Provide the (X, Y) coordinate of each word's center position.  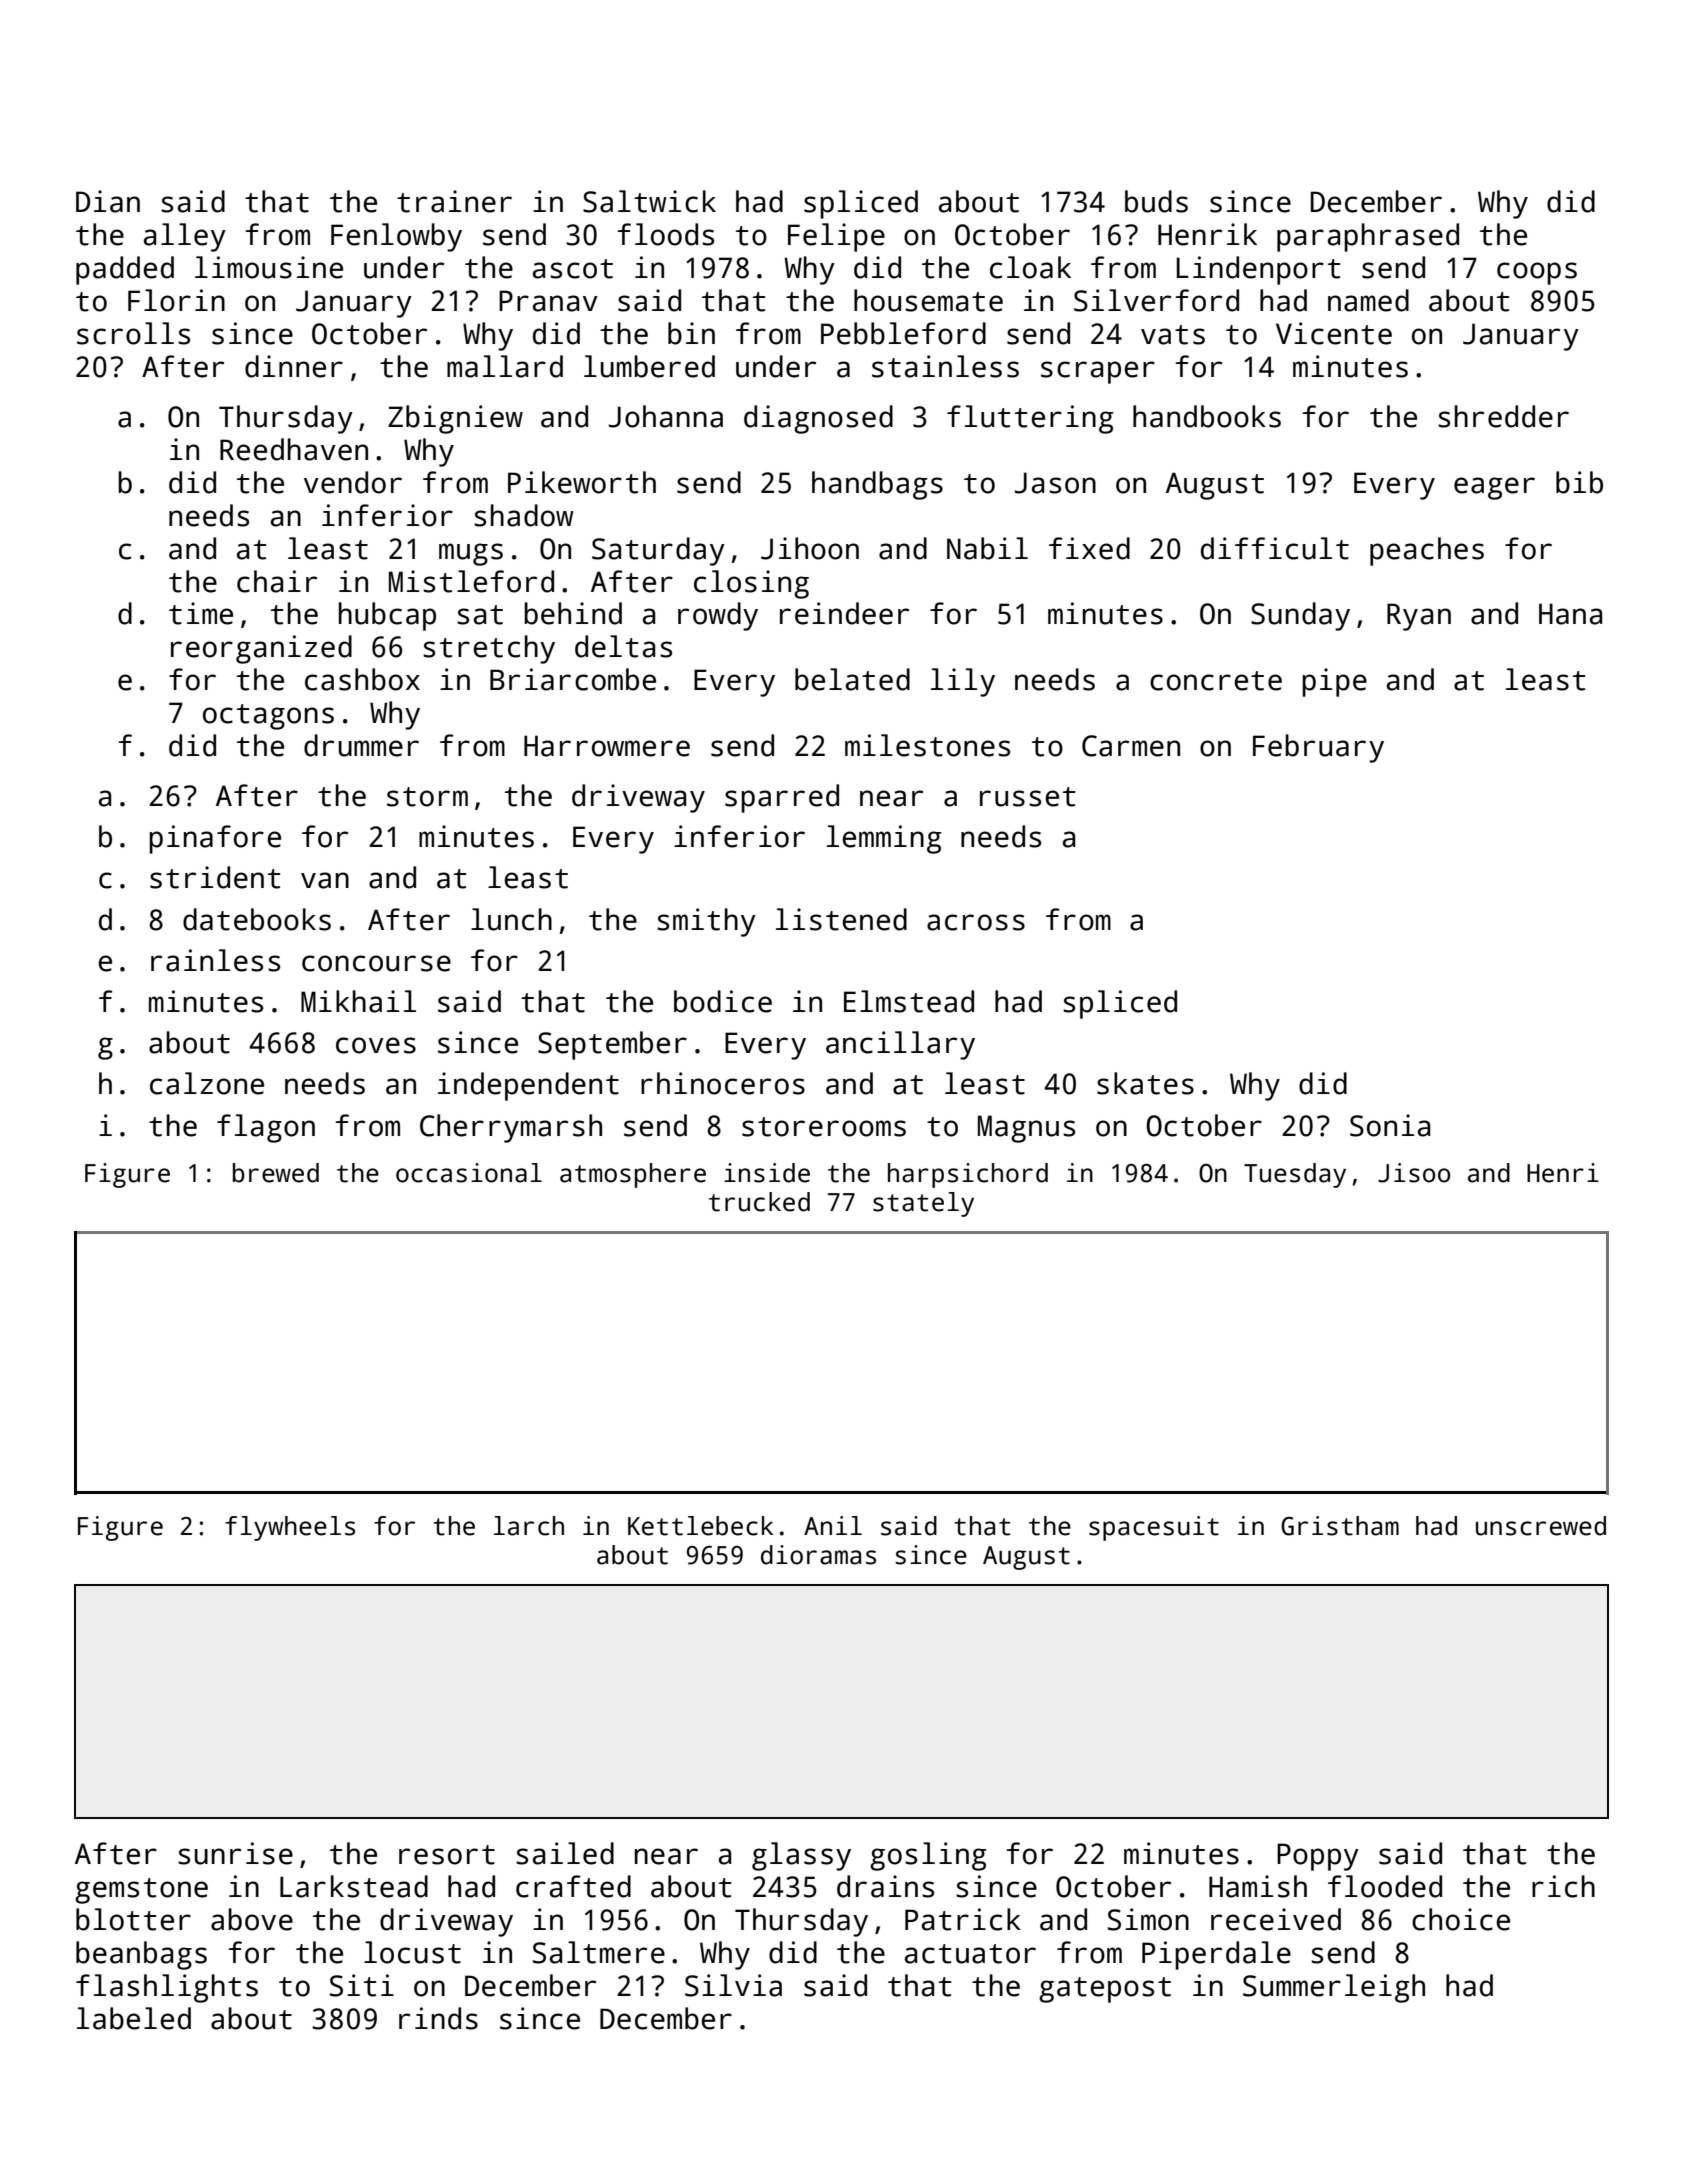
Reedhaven (294, 449)
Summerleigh (1334, 1988)
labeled (134, 2018)
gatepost (1105, 1990)
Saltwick (649, 201)
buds (1156, 201)
